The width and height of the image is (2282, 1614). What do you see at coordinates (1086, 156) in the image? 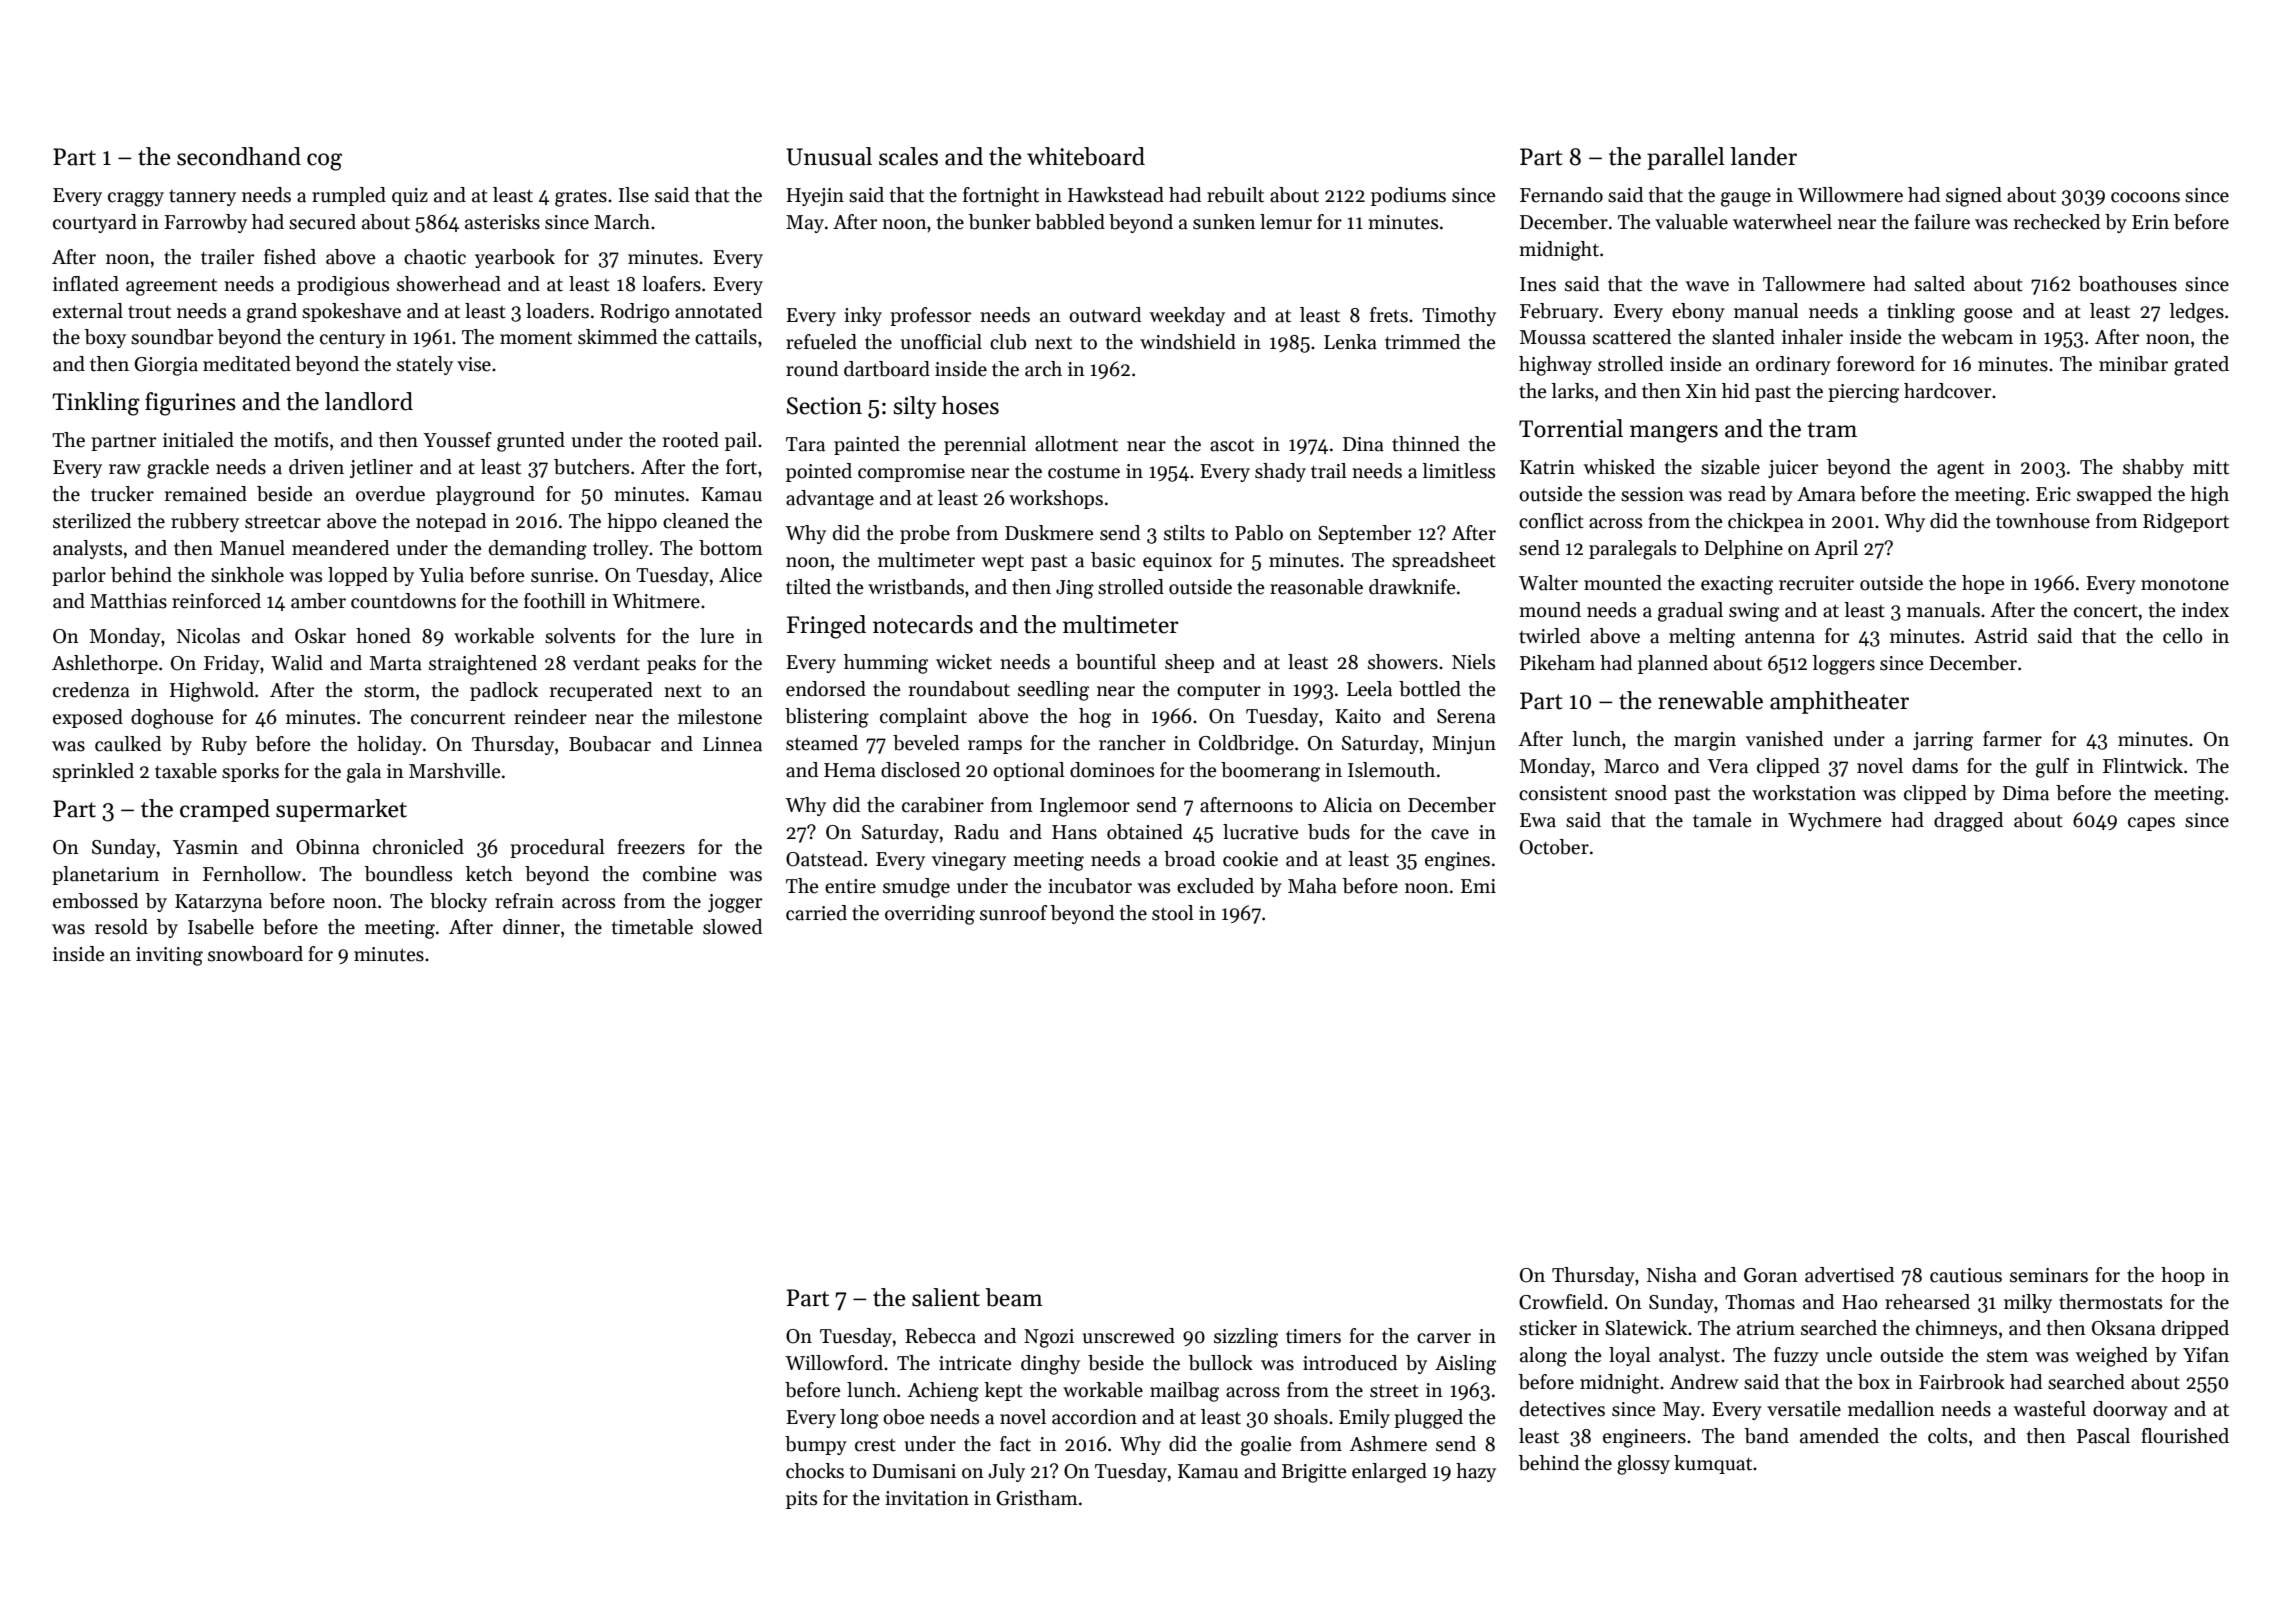
I see `whiteboard` at bounding box center [1086, 156].
